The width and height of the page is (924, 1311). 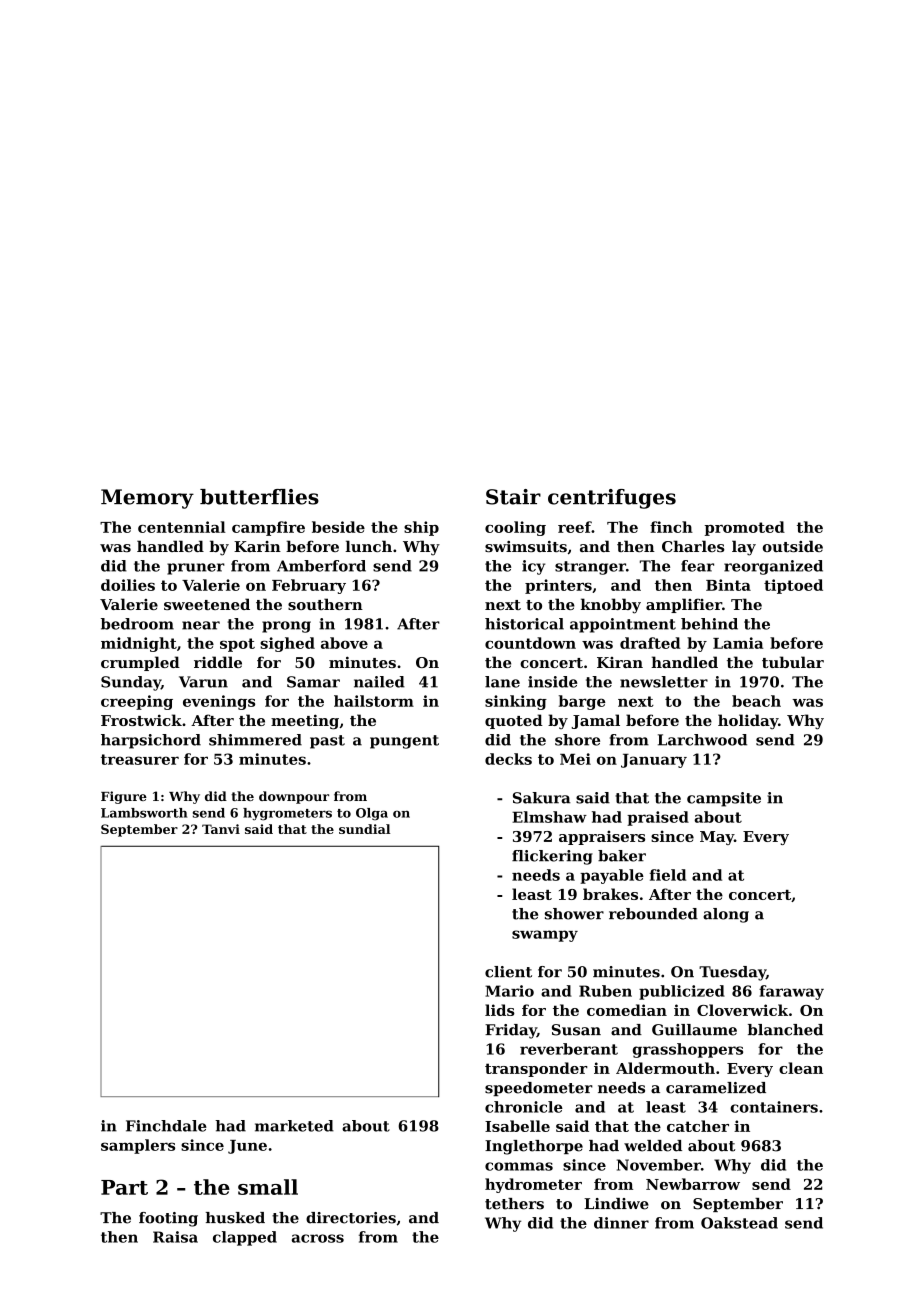 I want to click on May, so click(x=717, y=838).
